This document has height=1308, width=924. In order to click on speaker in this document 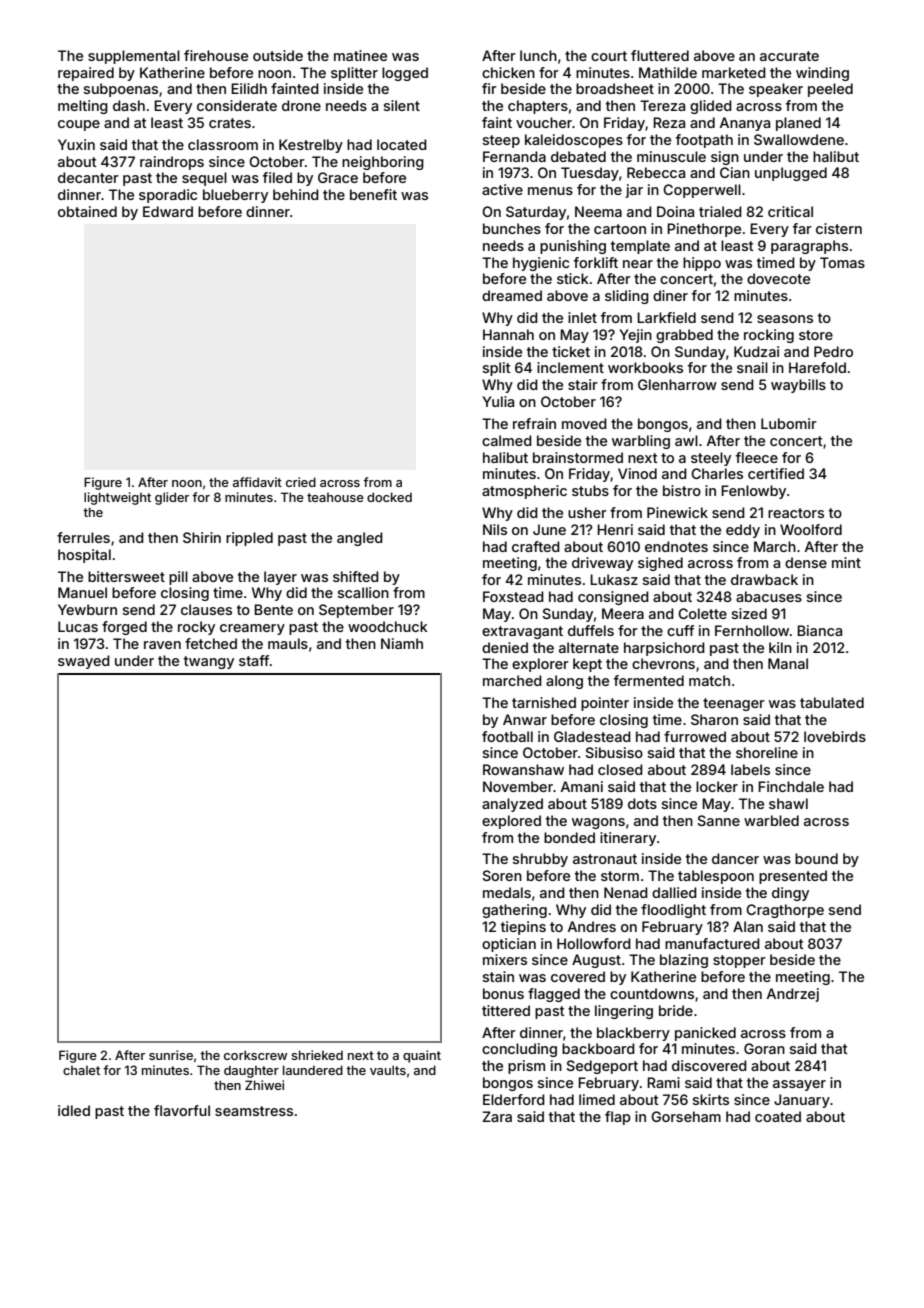, I will do `click(776, 90)`.
